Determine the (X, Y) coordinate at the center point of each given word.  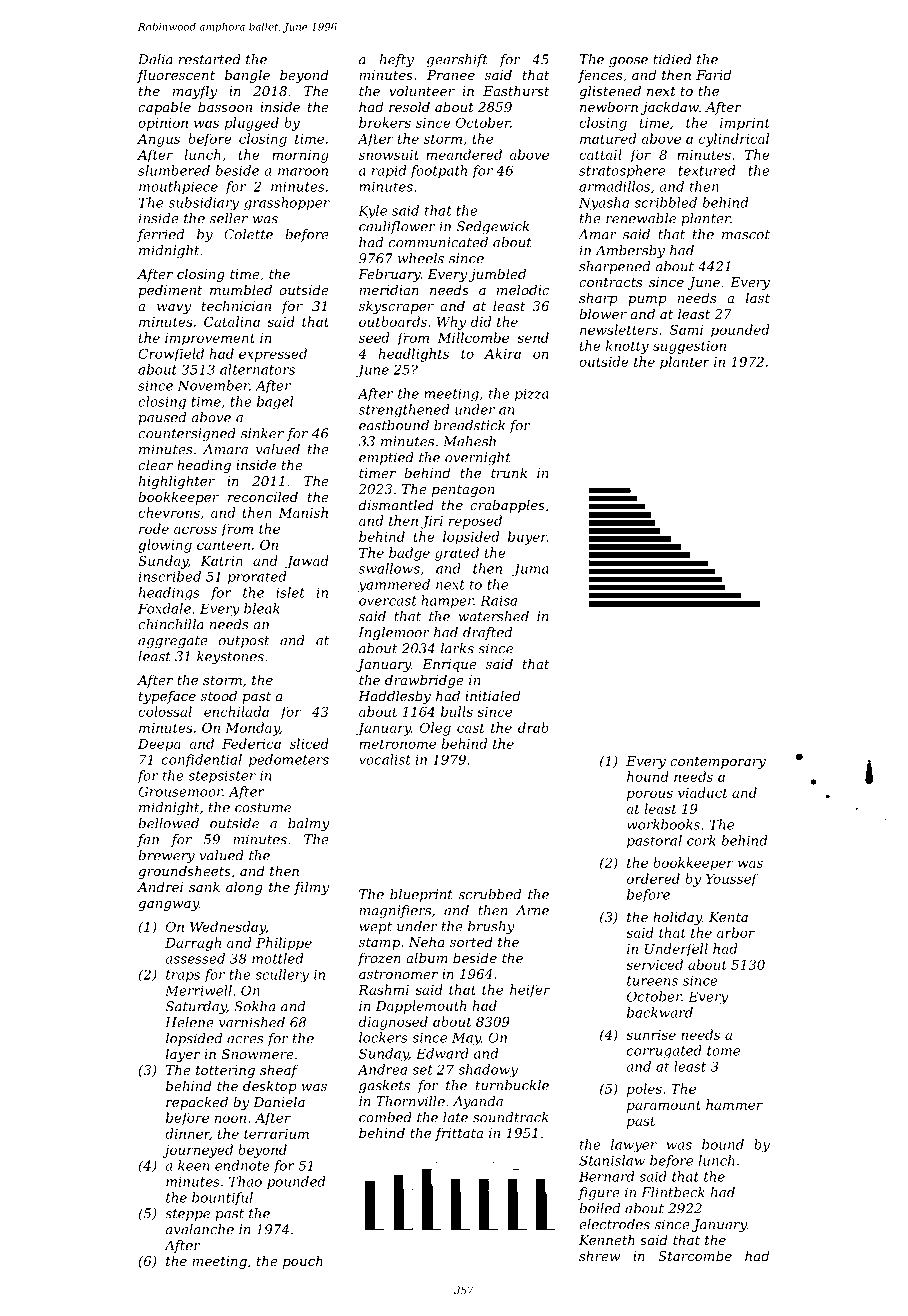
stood (219, 695)
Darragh (193, 944)
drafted (487, 633)
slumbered (174, 170)
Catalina (232, 321)
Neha (426, 941)
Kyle (372, 211)
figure (599, 1193)
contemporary (718, 763)
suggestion (689, 347)
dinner (187, 1134)
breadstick (469, 425)
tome (723, 1051)
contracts (611, 282)
